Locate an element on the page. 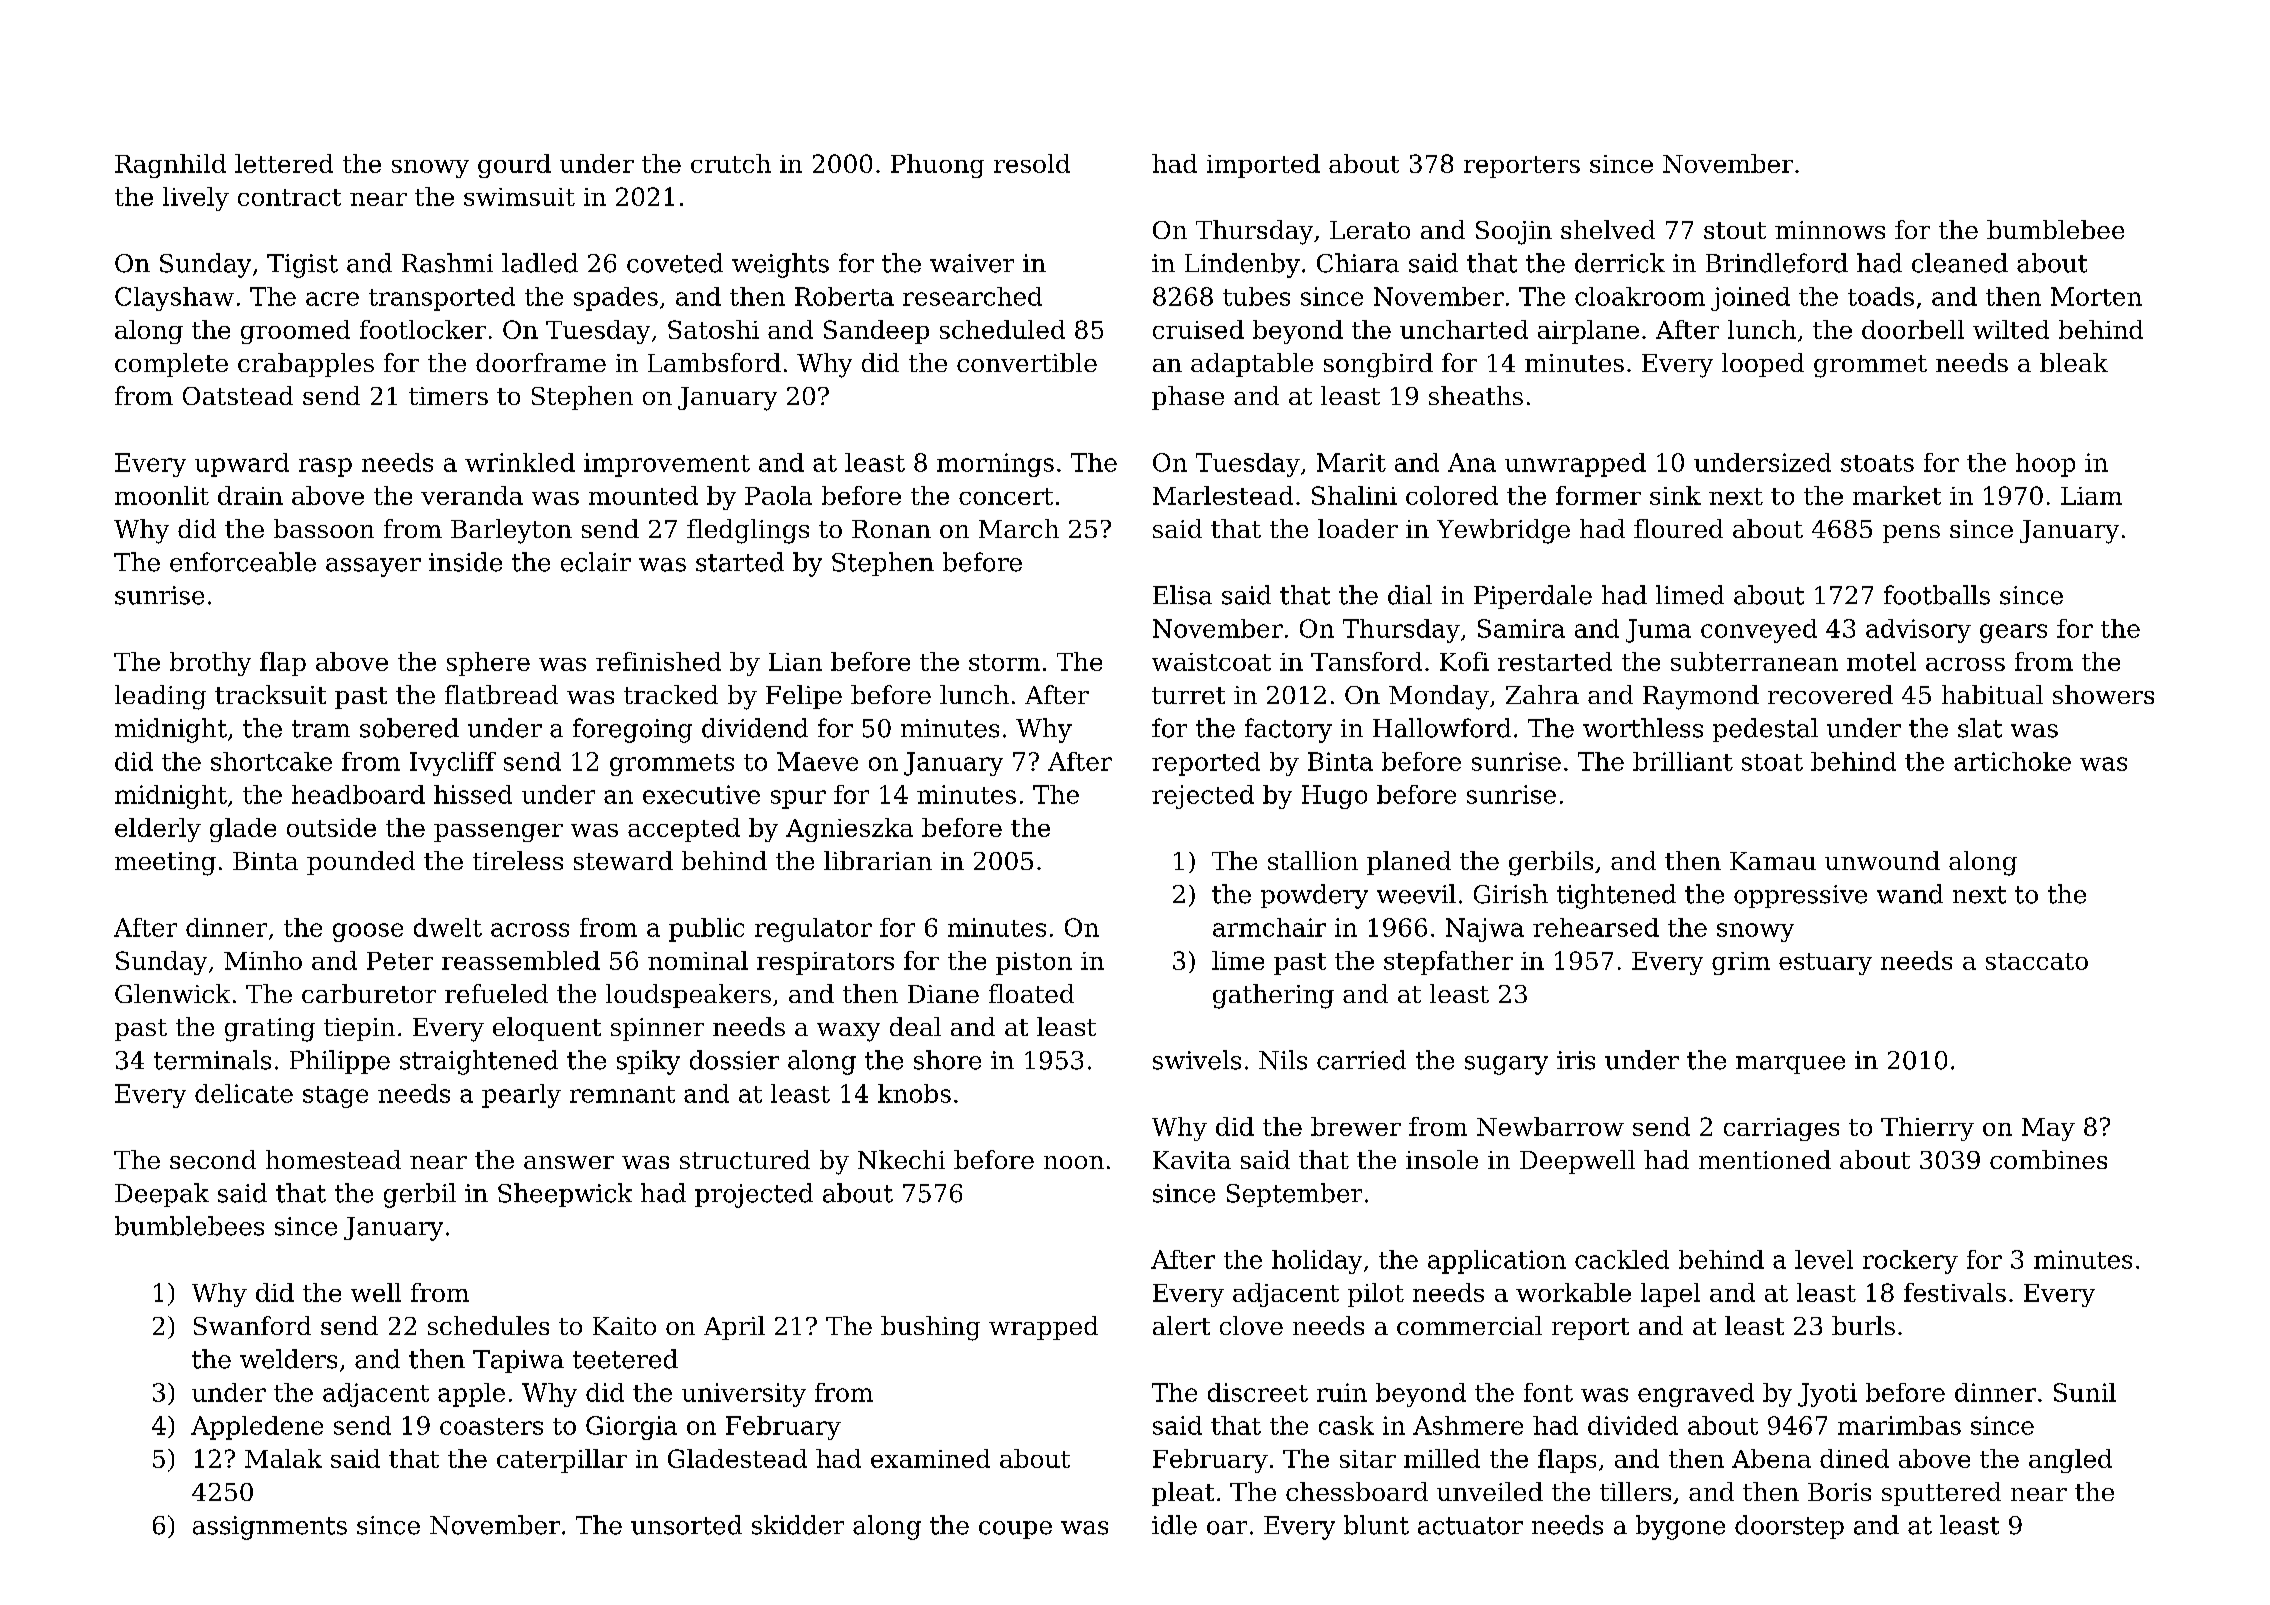 This page has width=2270, height=1605. footballs is located at coordinates (1937, 595).
